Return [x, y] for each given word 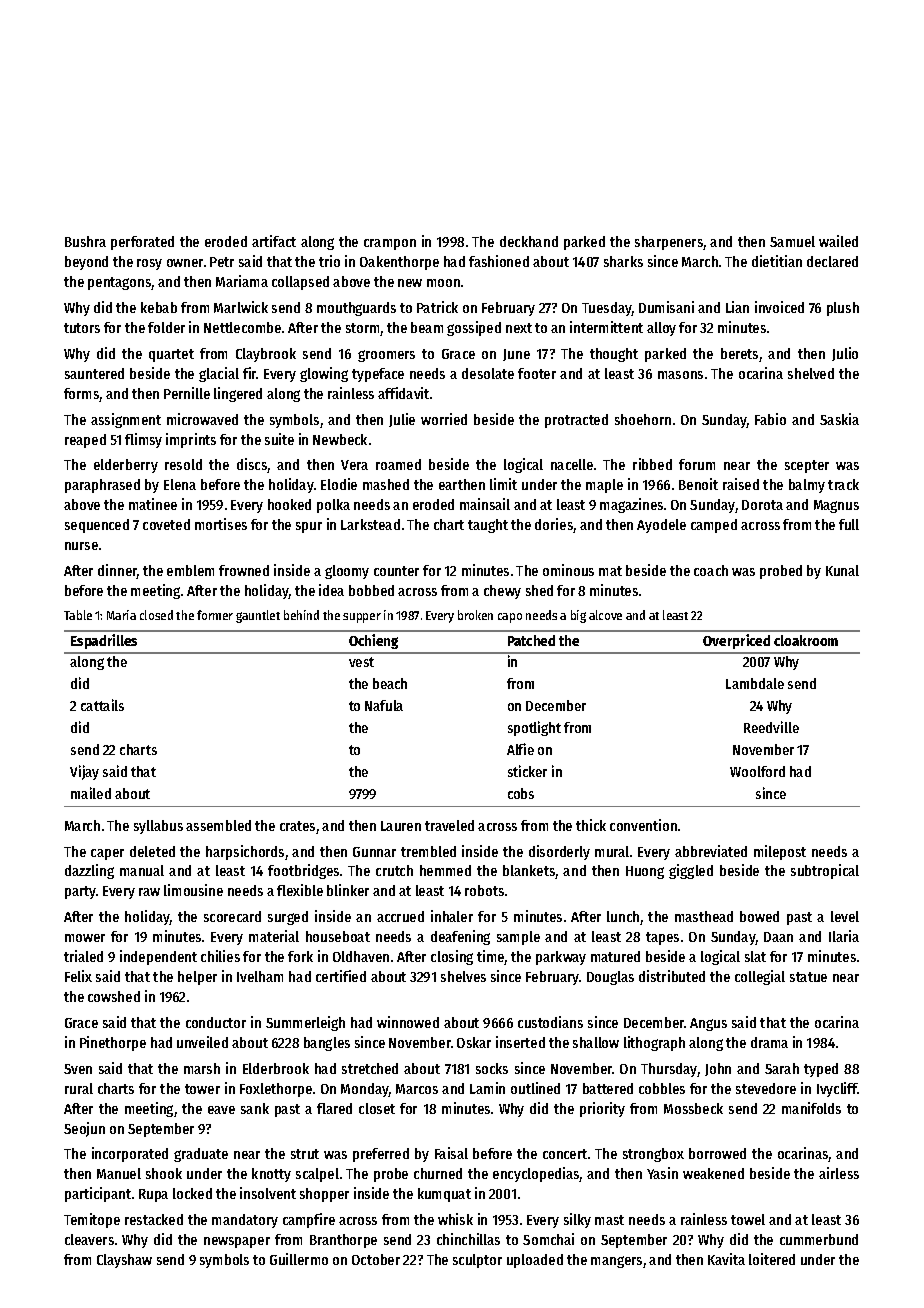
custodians [550, 1022]
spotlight [534, 728]
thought [614, 355]
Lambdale [755, 683]
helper [197, 978]
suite [279, 439]
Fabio [770, 419]
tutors [82, 328]
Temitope [92, 1220]
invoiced [779, 307]
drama [769, 1042]
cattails [102, 705]
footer [537, 373]
